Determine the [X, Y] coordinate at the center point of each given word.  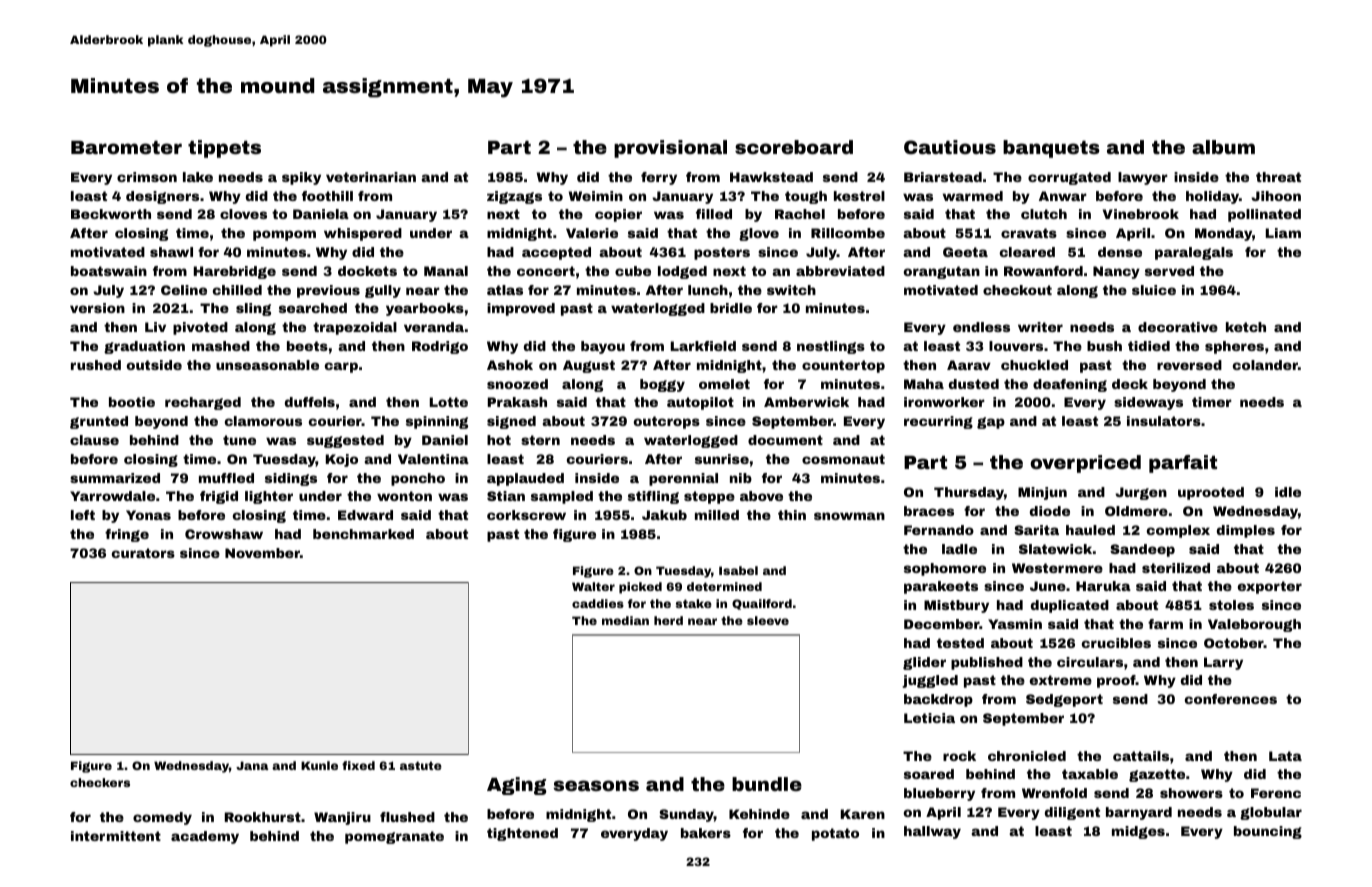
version [97, 308]
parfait [1183, 464]
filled [714, 214]
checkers [100, 782]
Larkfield [703, 346]
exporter [1270, 587]
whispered [363, 234]
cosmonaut [843, 459]
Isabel [738, 570]
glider [924, 663]
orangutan [942, 272]
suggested [345, 441]
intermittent [116, 836]
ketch [1246, 327]
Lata [1285, 756]
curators [143, 553]
